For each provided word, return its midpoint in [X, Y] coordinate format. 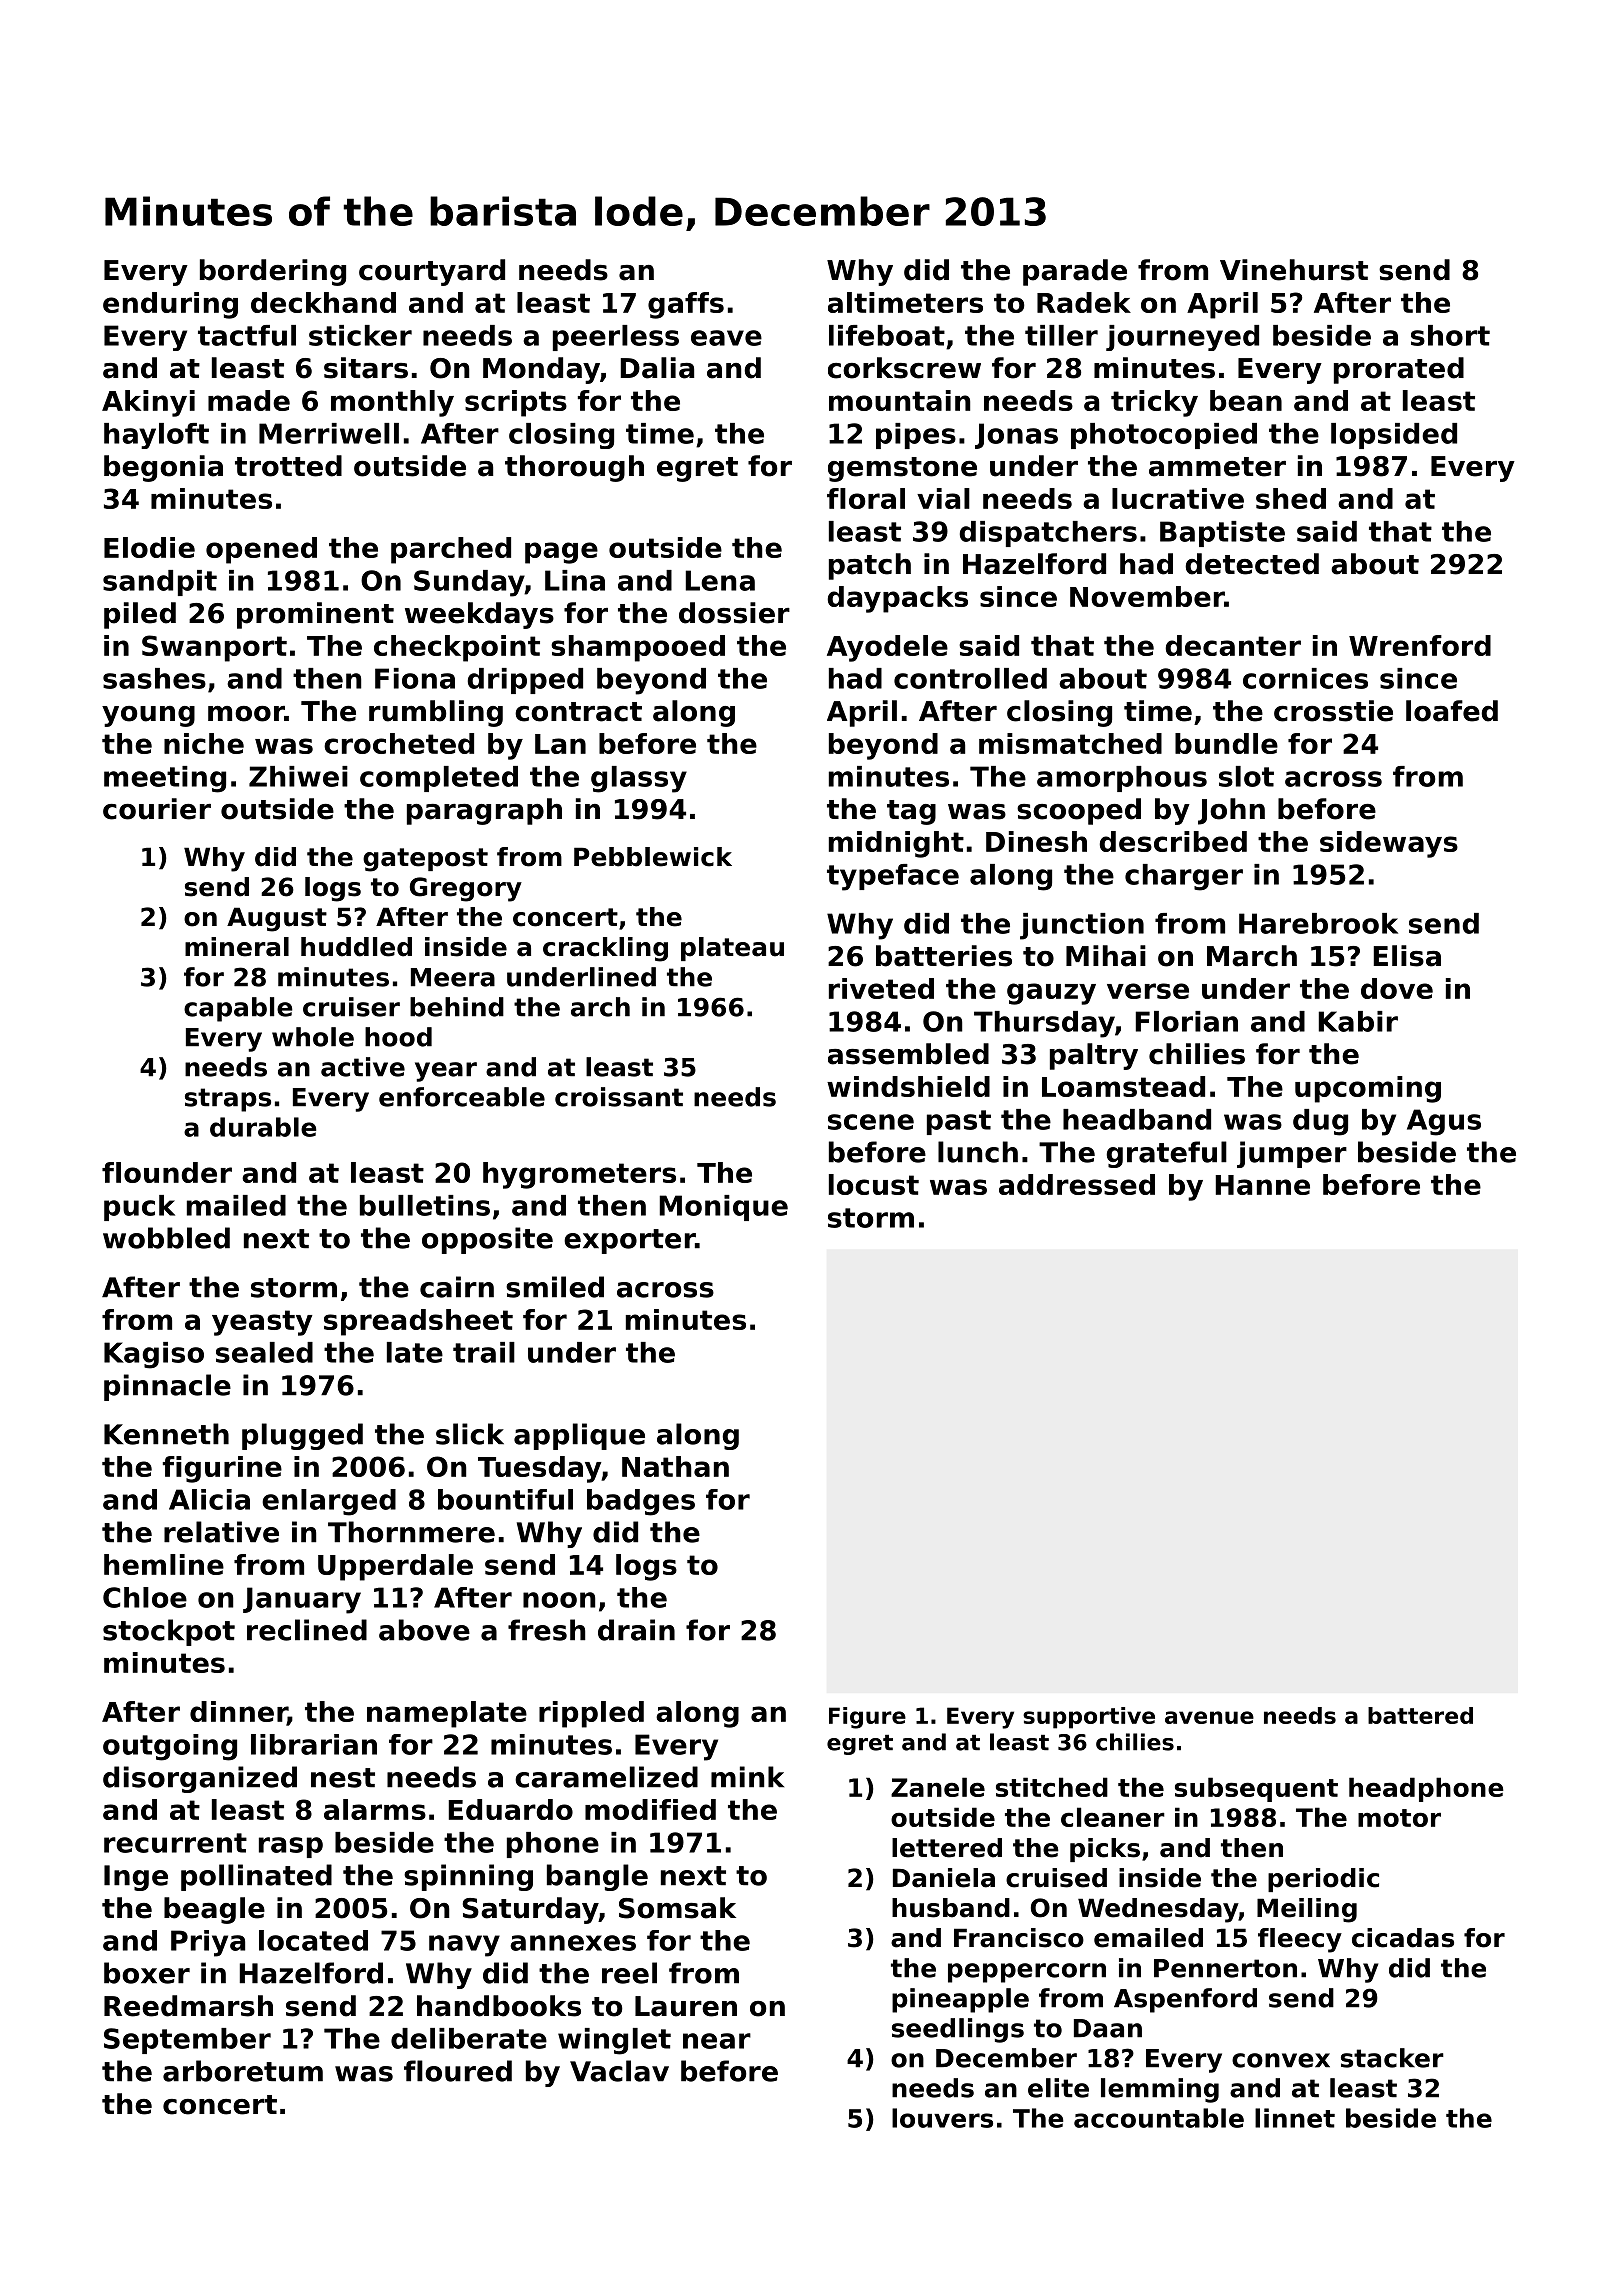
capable [238, 1009]
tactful [247, 335]
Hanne [1262, 1185]
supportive [1089, 1718]
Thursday [1044, 1024]
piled [140, 615]
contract [578, 712]
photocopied [1164, 436]
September [187, 2041]
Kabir [1358, 1021]
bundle [1226, 743]
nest [343, 1778]
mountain [900, 400]
